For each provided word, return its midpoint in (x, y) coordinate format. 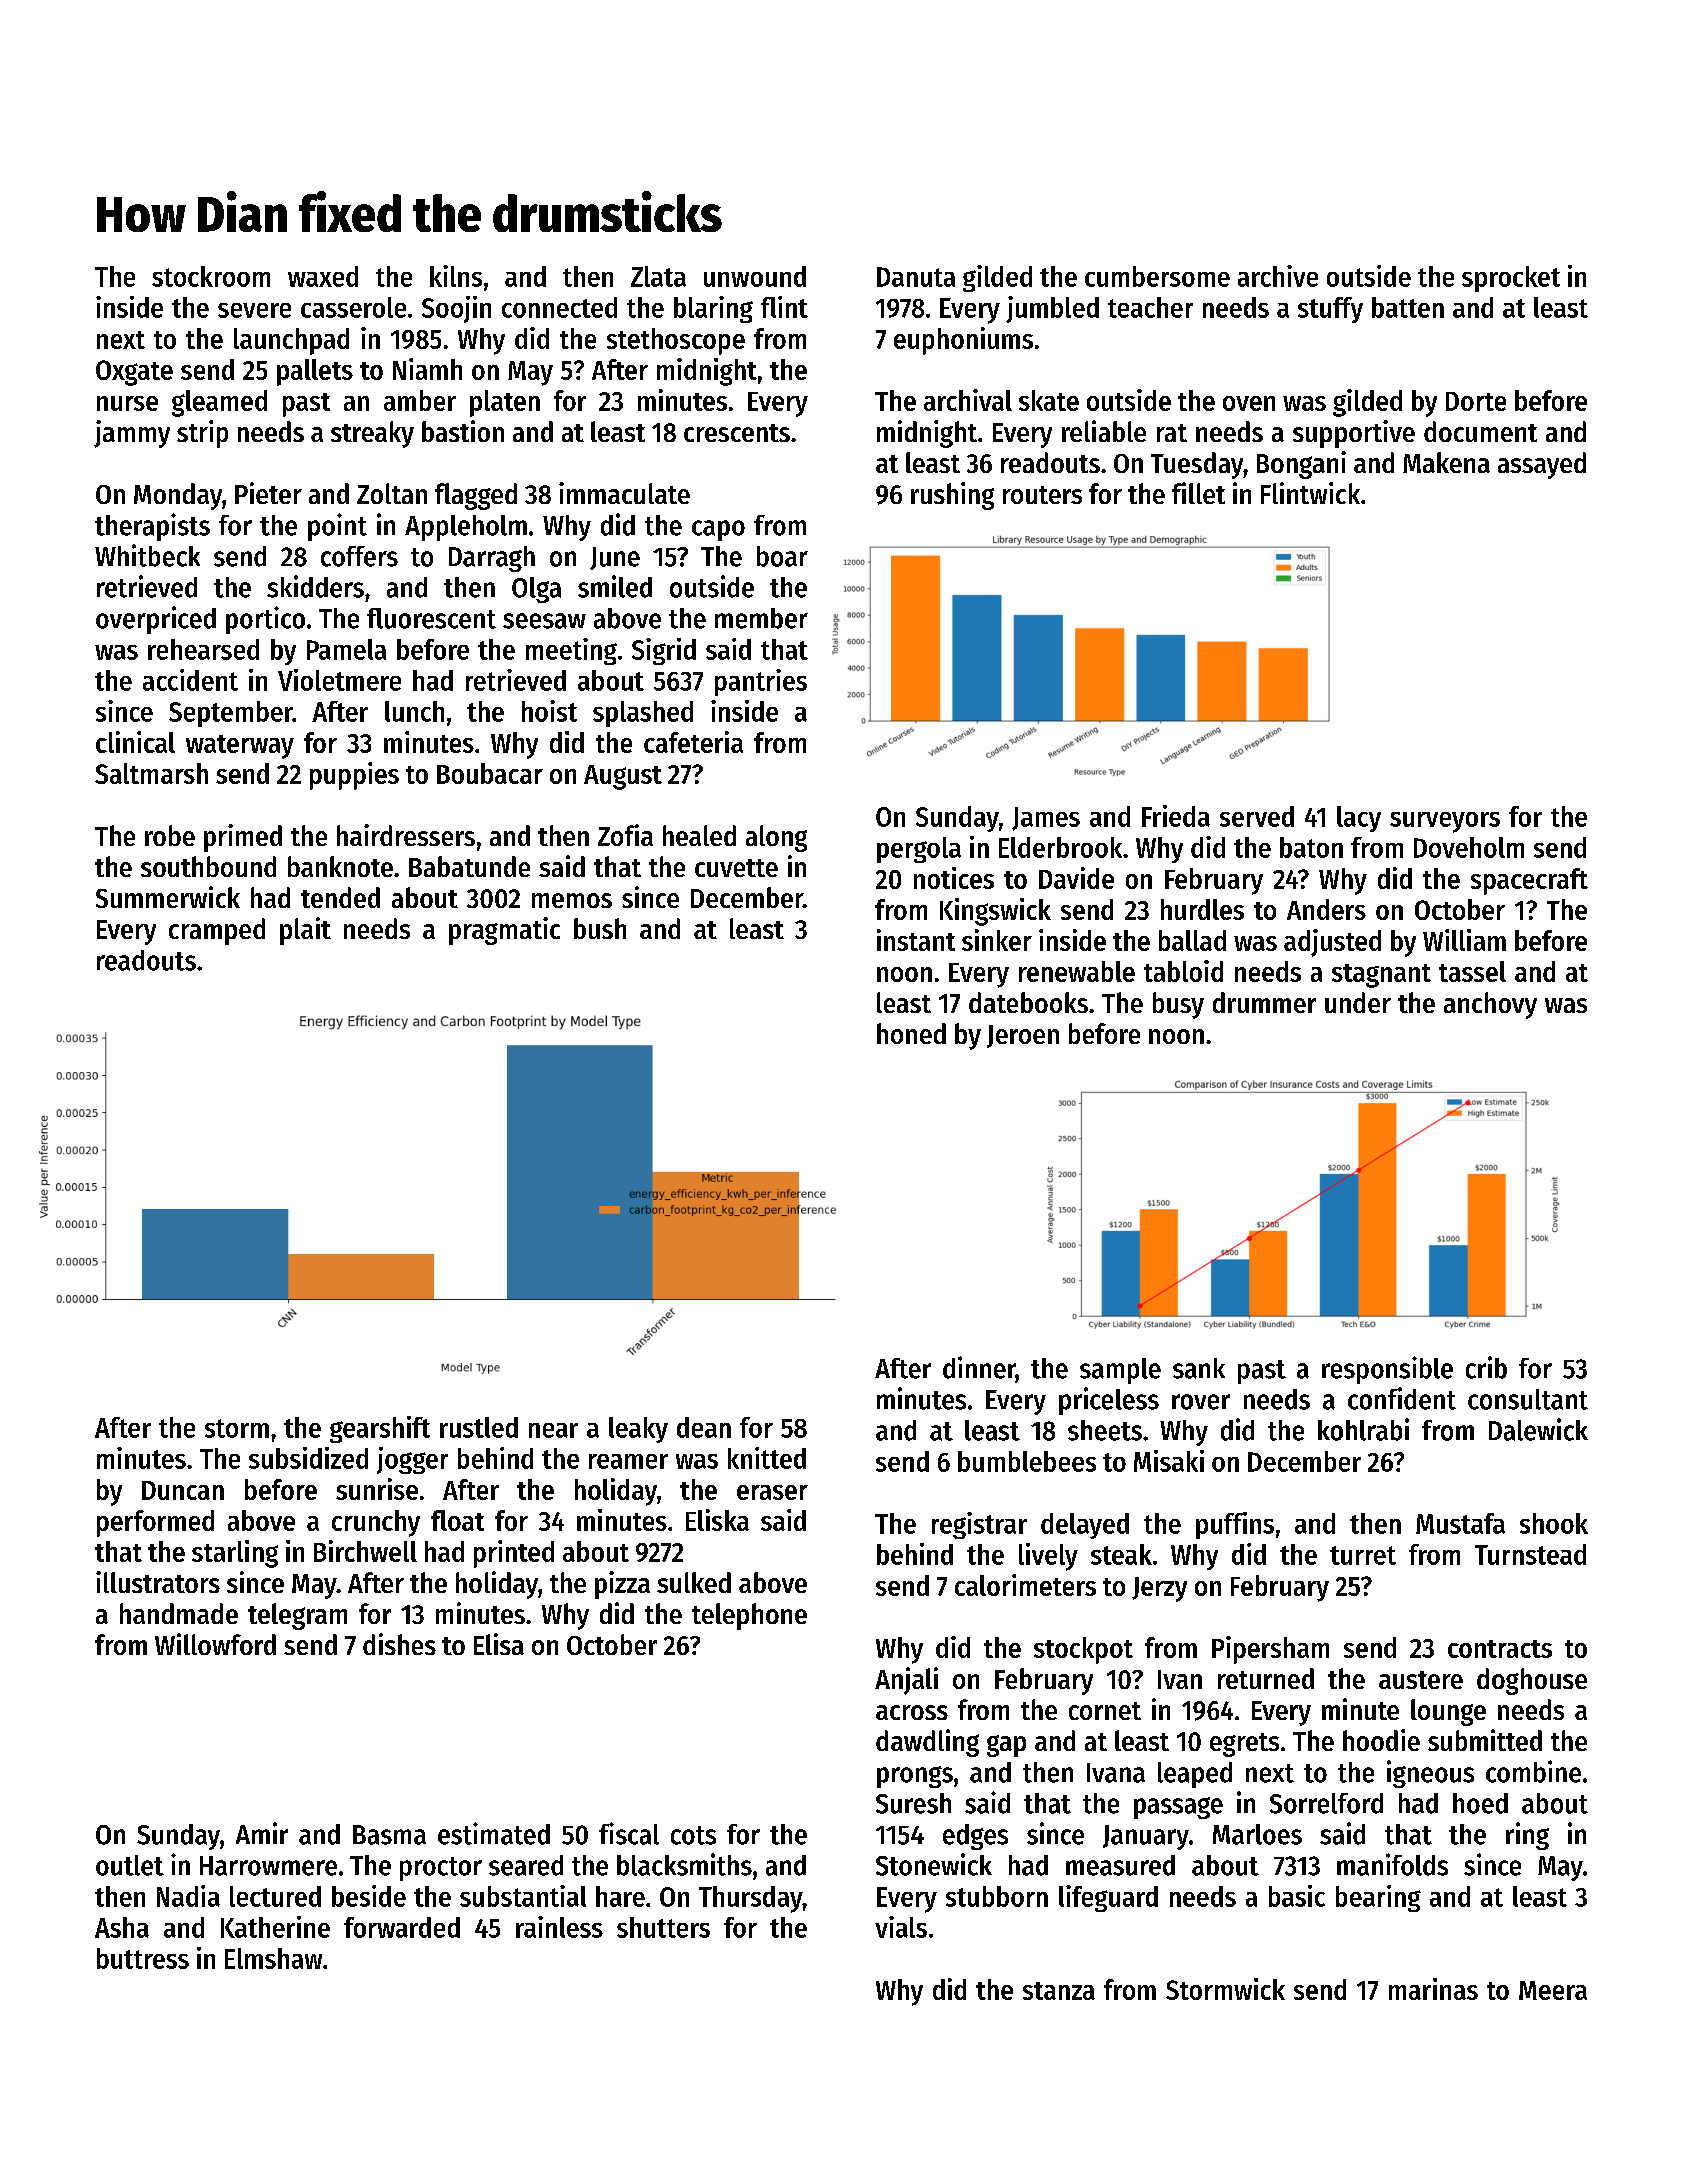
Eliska (717, 1520)
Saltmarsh (151, 773)
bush (600, 928)
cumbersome (1157, 276)
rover (1201, 1402)
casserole (353, 307)
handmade (179, 1613)
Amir (262, 1833)
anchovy (1490, 1005)
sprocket (1511, 279)
